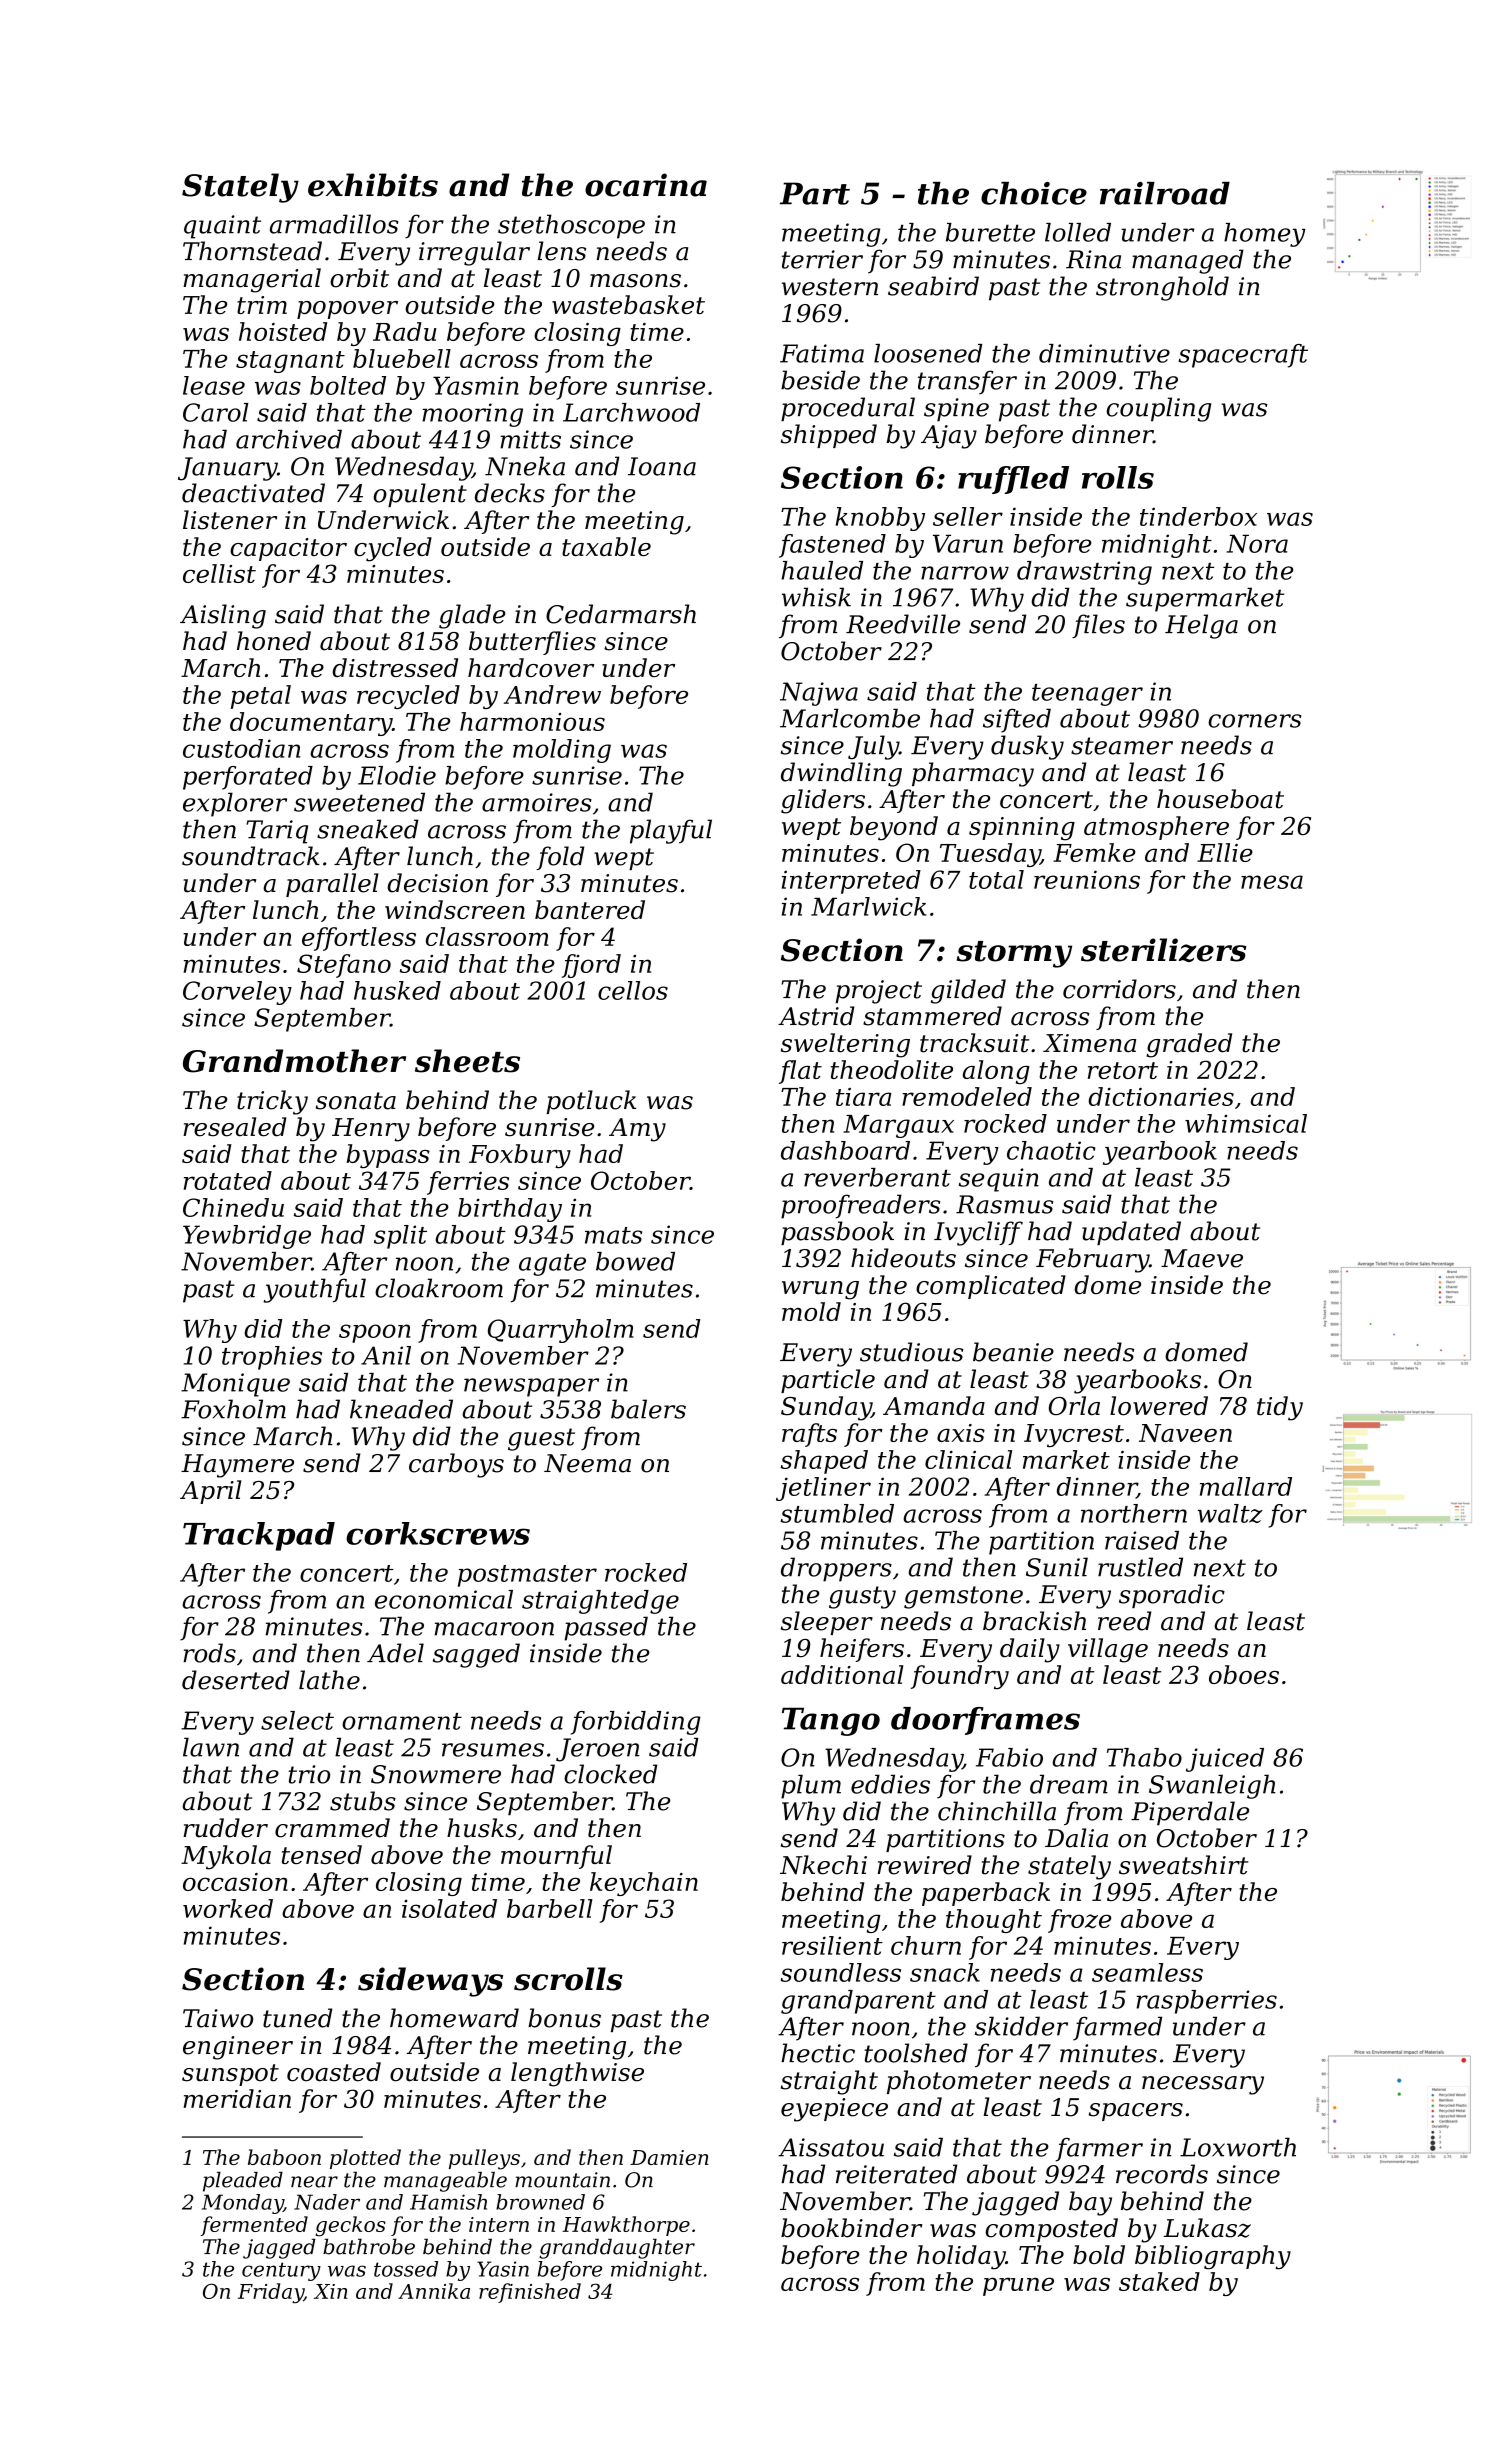  Describe the element at coordinates (438, 1533) in the screenshot. I see `corkscrews` at that location.
